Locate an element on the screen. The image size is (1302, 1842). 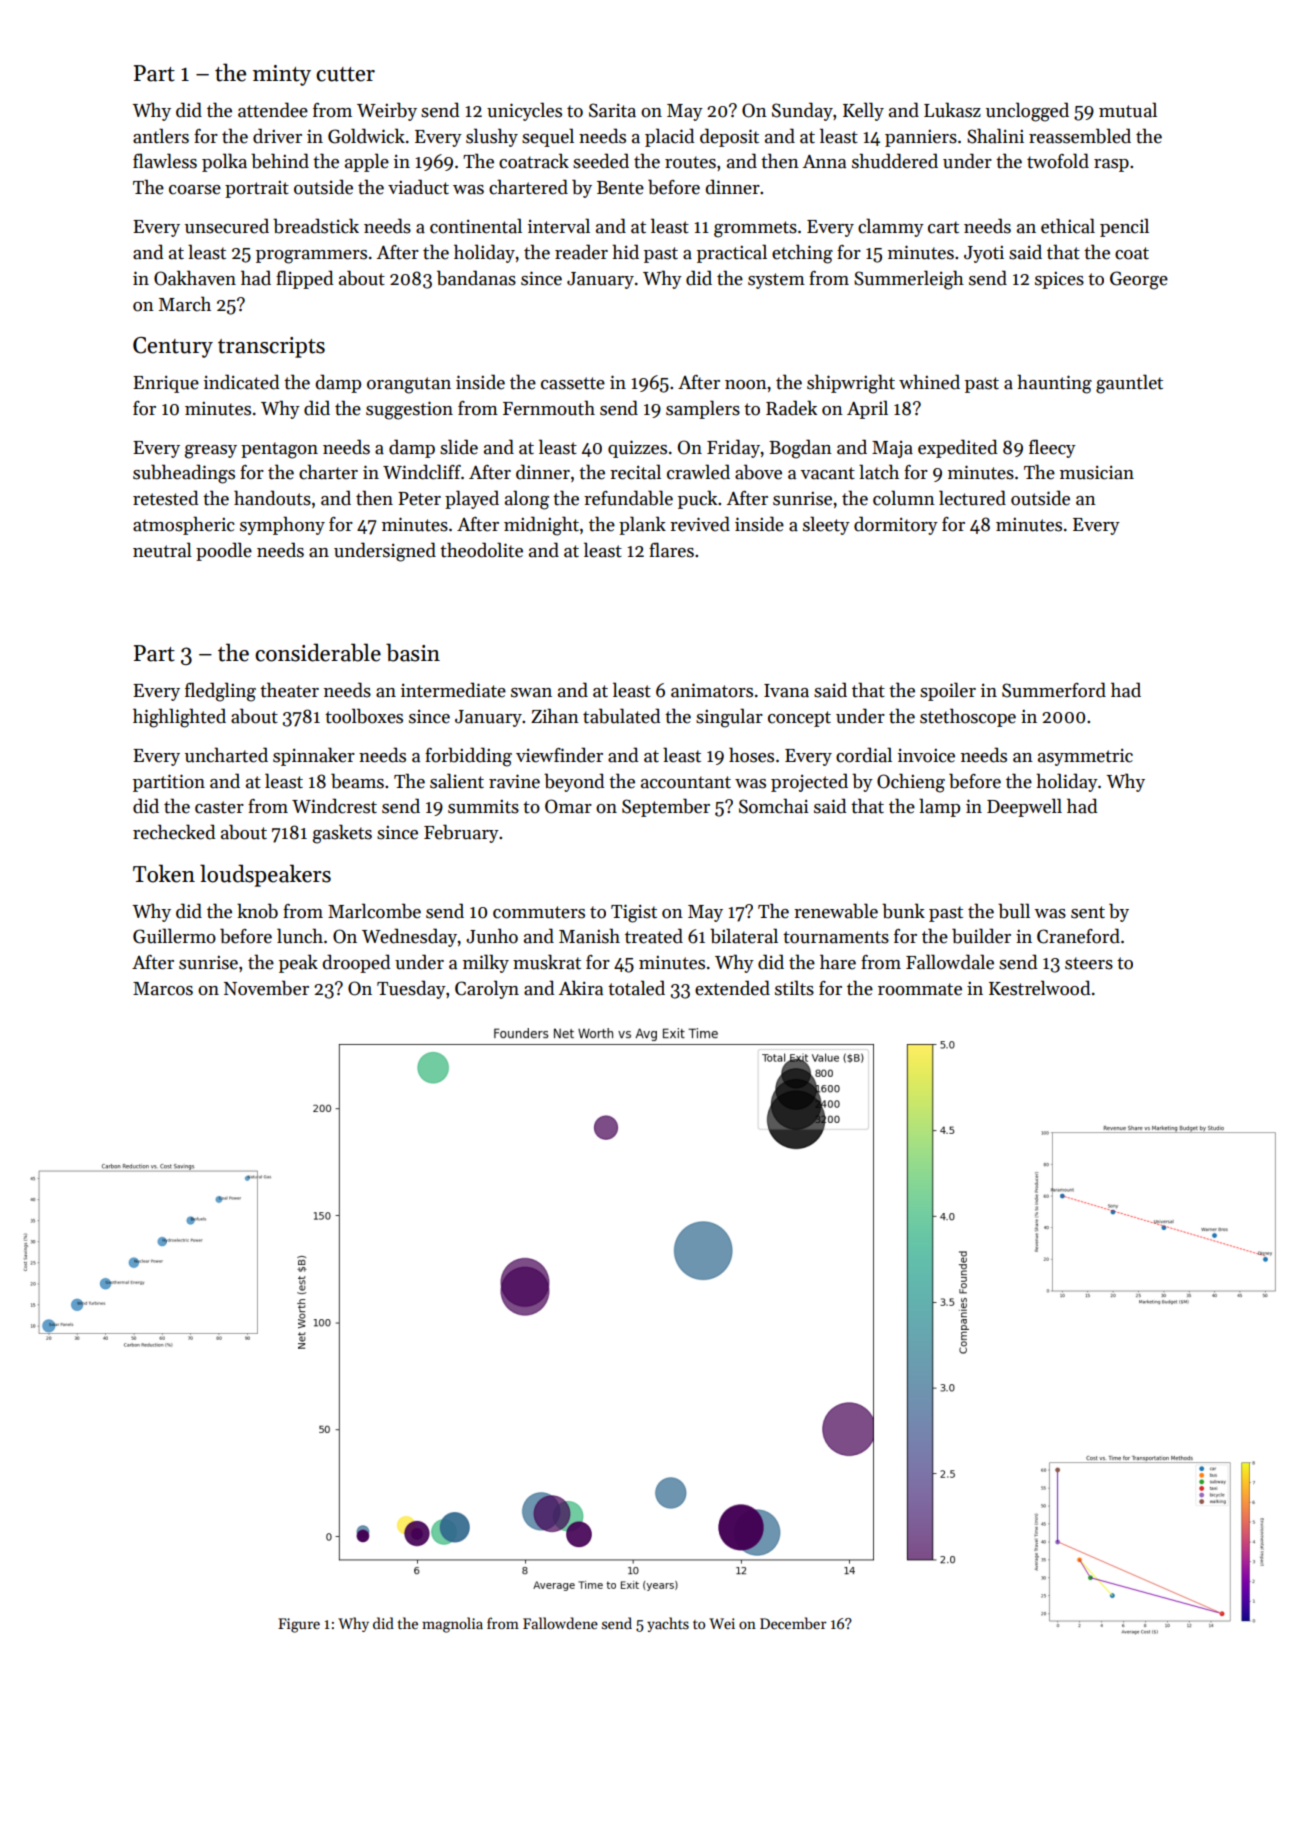
flares is located at coordinates (671, 550).
